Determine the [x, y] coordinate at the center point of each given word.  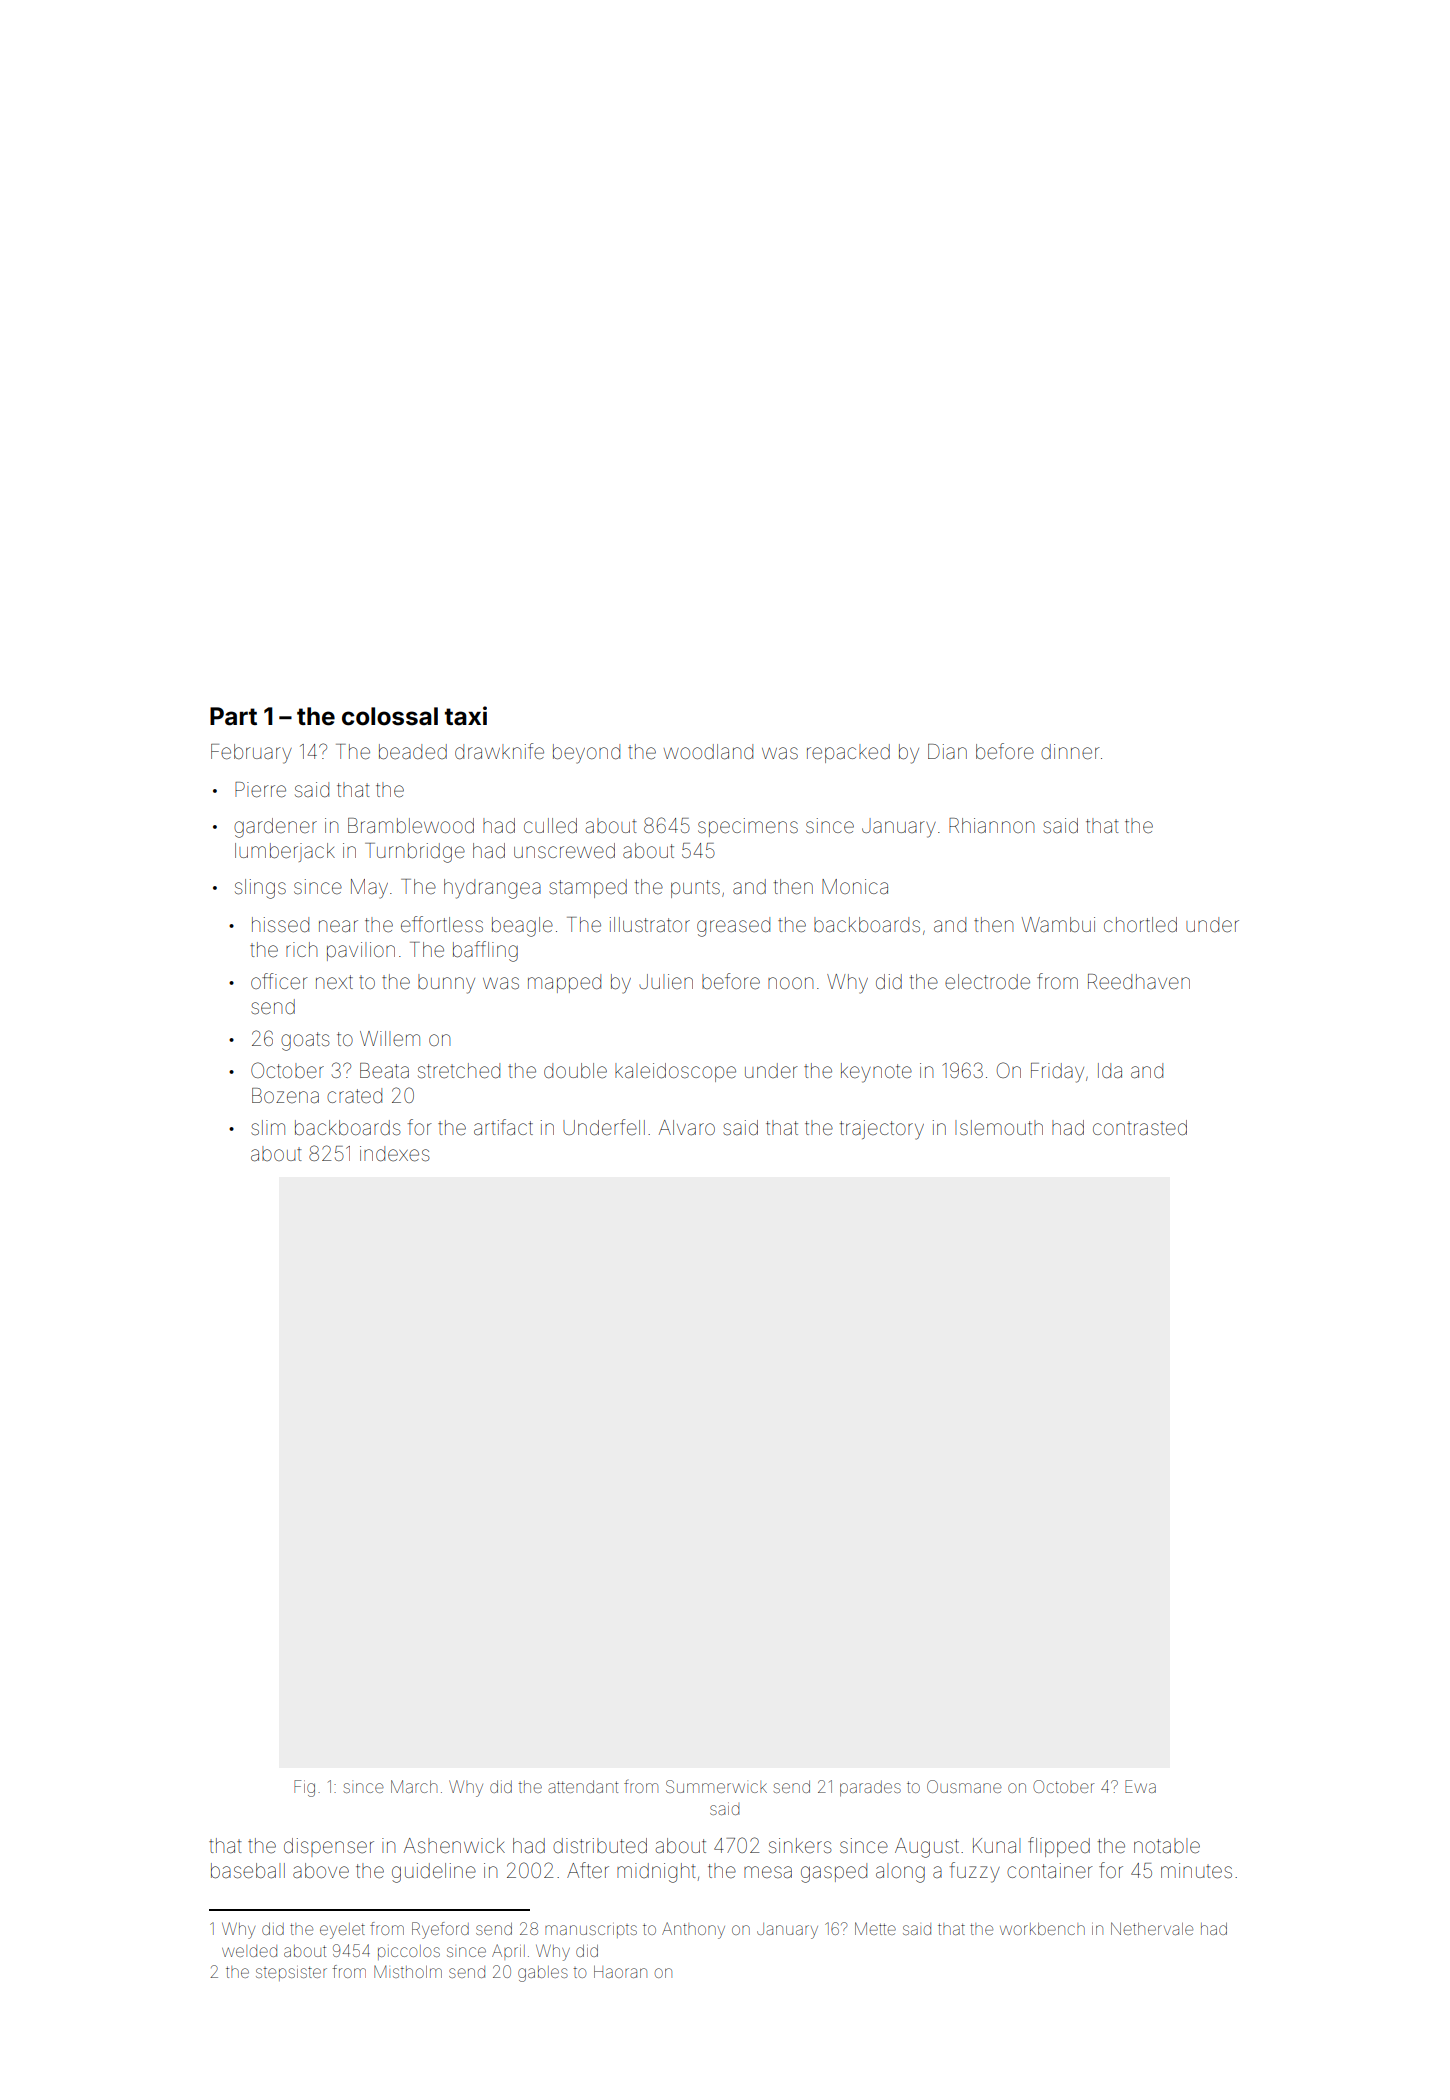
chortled [1140, 924]
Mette [875, 1928]
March [414, 1786]
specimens [748, 827]
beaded [413, 752]
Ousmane [964, 1786]
